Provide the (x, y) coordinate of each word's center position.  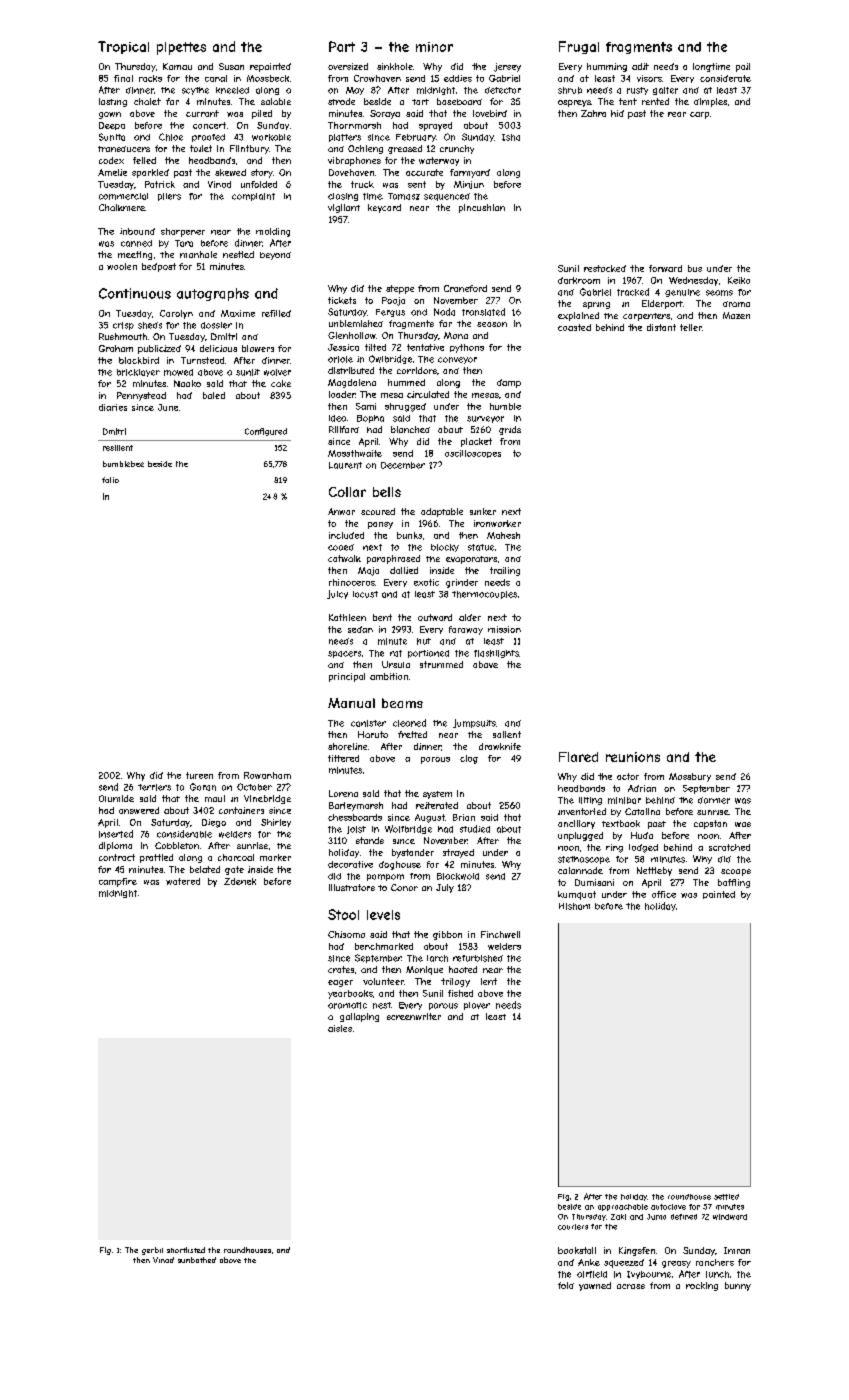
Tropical (123, 47)
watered (183, 881)
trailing (505, 571)
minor (434, 47)
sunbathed (197, 1260)
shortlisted (186, 1250)
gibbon (447, 935)
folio (110, 480)
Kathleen (347, 617)
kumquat (577, 895)
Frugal (579, 47)
